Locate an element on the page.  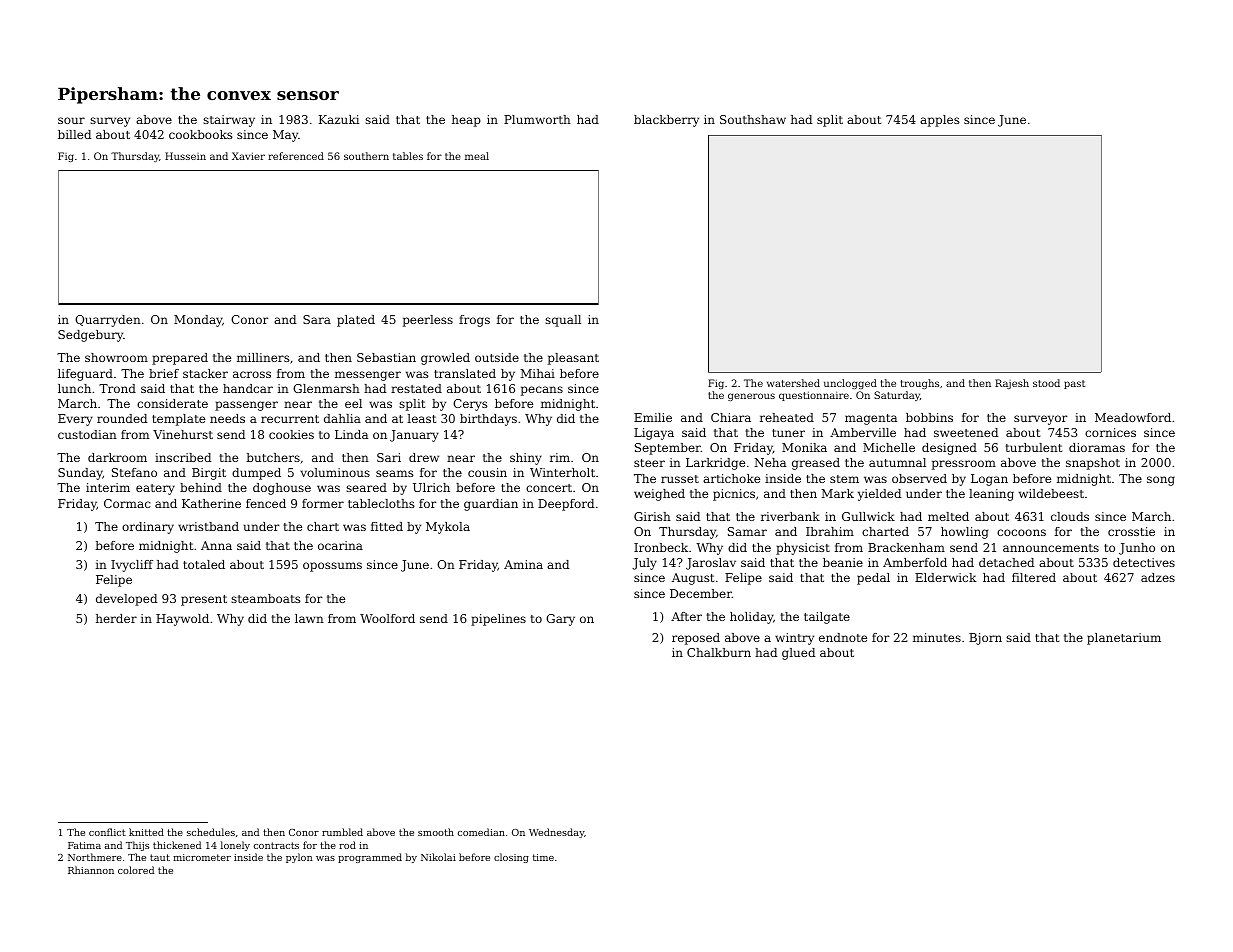
time is located at coordinates (543, 857).
